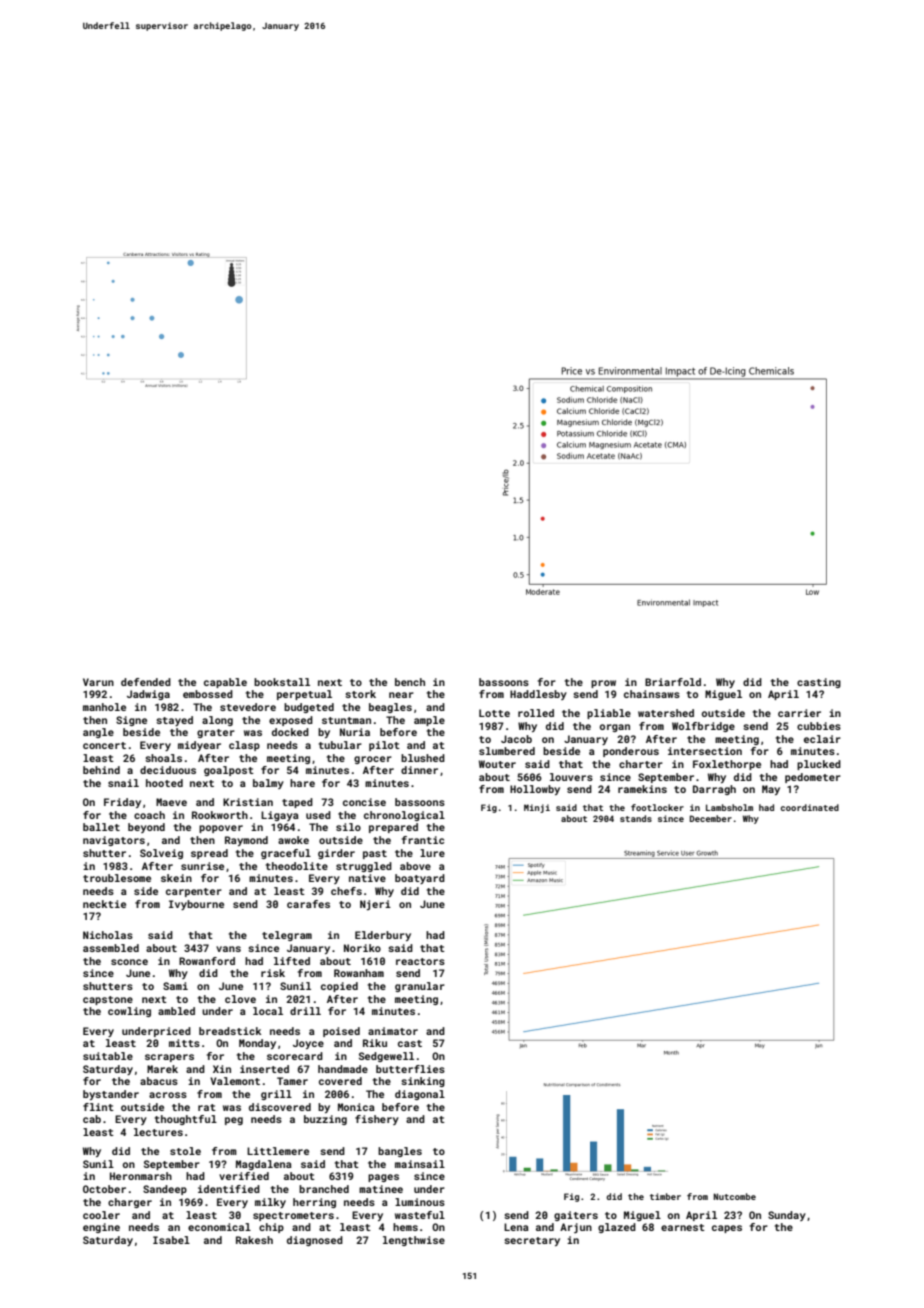 The height and width of the page is (1308, 924). What do you see at coordinates (410, 1069) in the page?
I see `butterflies` at bounding box center [410, 1069].
